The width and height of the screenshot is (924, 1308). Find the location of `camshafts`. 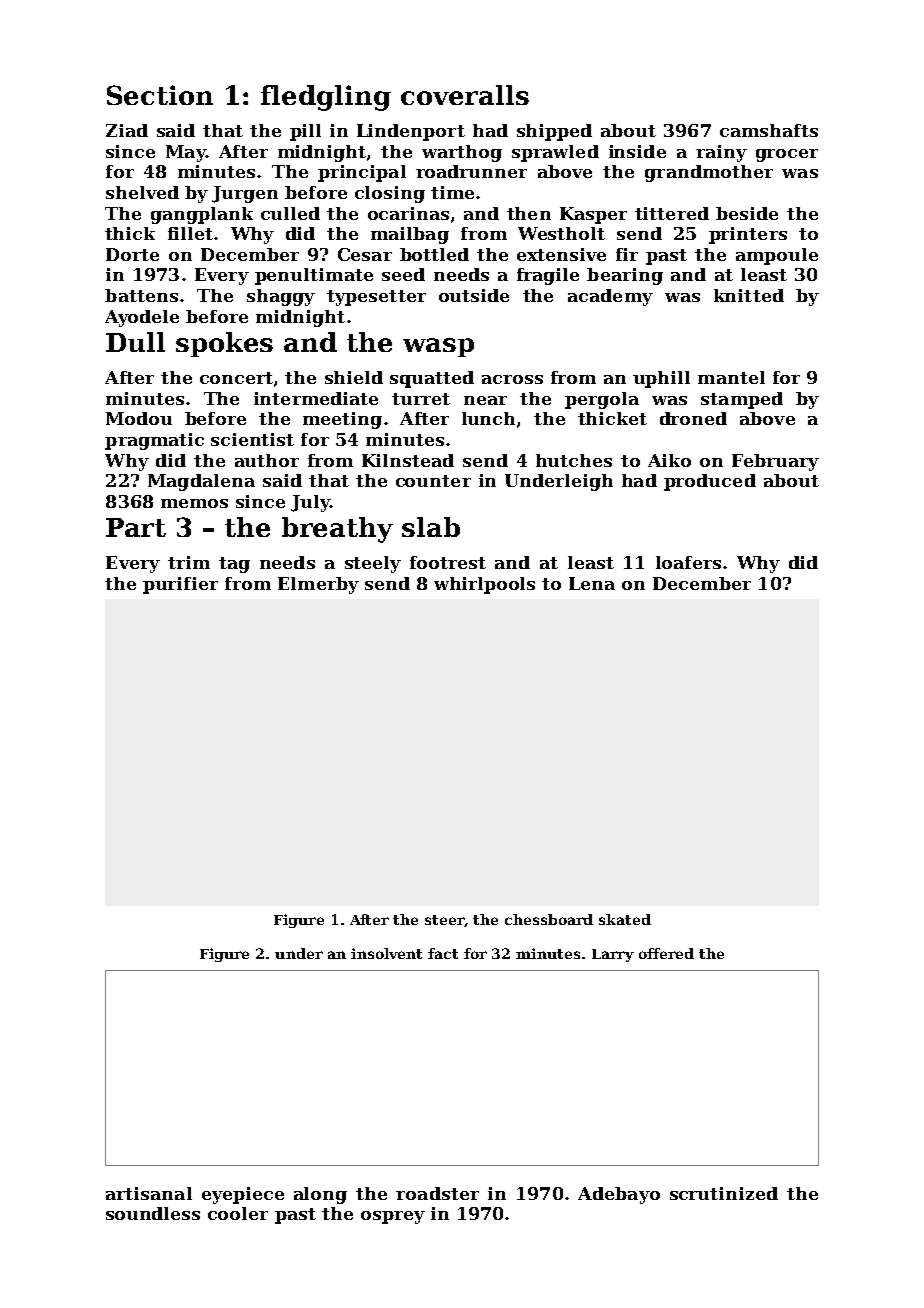

camshafts is located at coordinates (769, 130).
